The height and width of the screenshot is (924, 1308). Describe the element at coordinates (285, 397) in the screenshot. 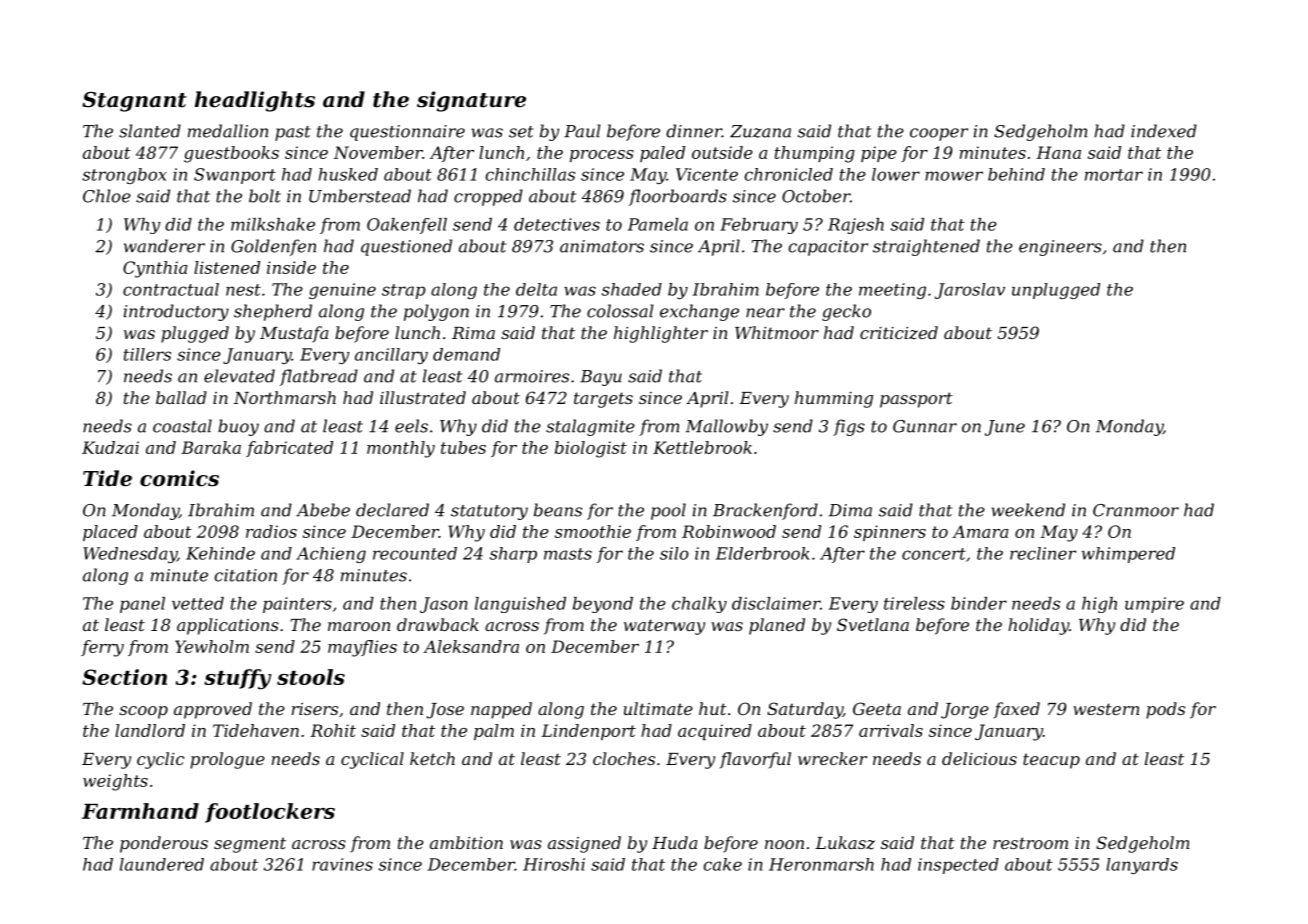

I see `Northmarsh` at that location.
